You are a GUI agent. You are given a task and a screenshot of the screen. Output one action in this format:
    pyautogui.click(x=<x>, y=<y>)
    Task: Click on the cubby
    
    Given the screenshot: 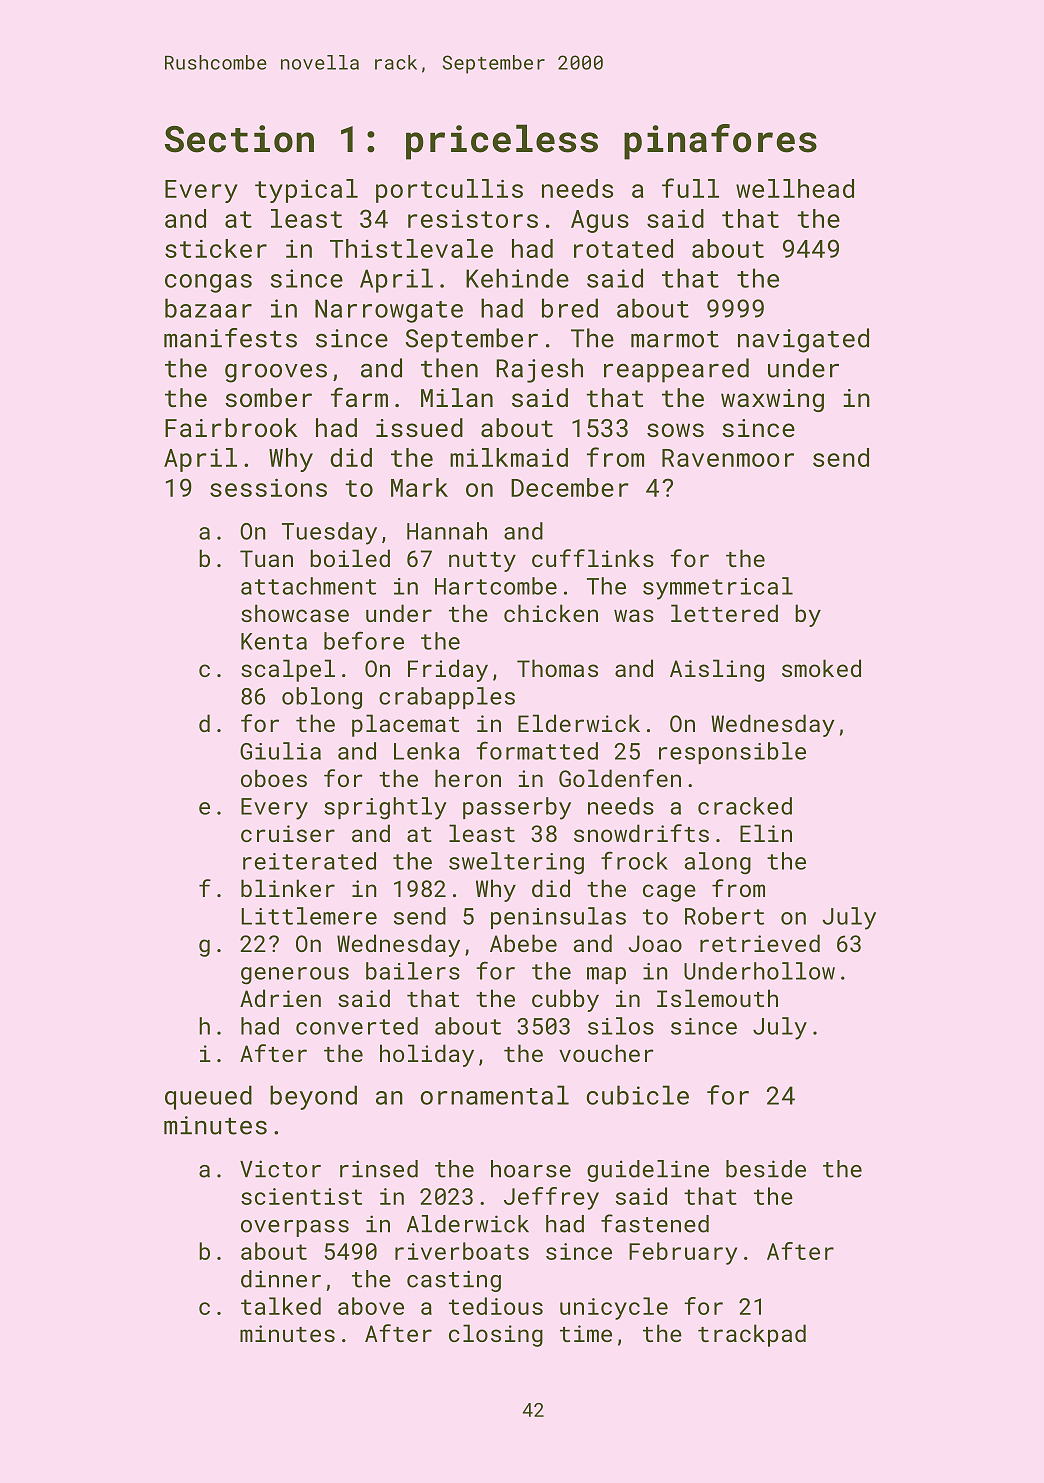 What is the action you would take?
    pyautogui.click(x=565, y=1000)
